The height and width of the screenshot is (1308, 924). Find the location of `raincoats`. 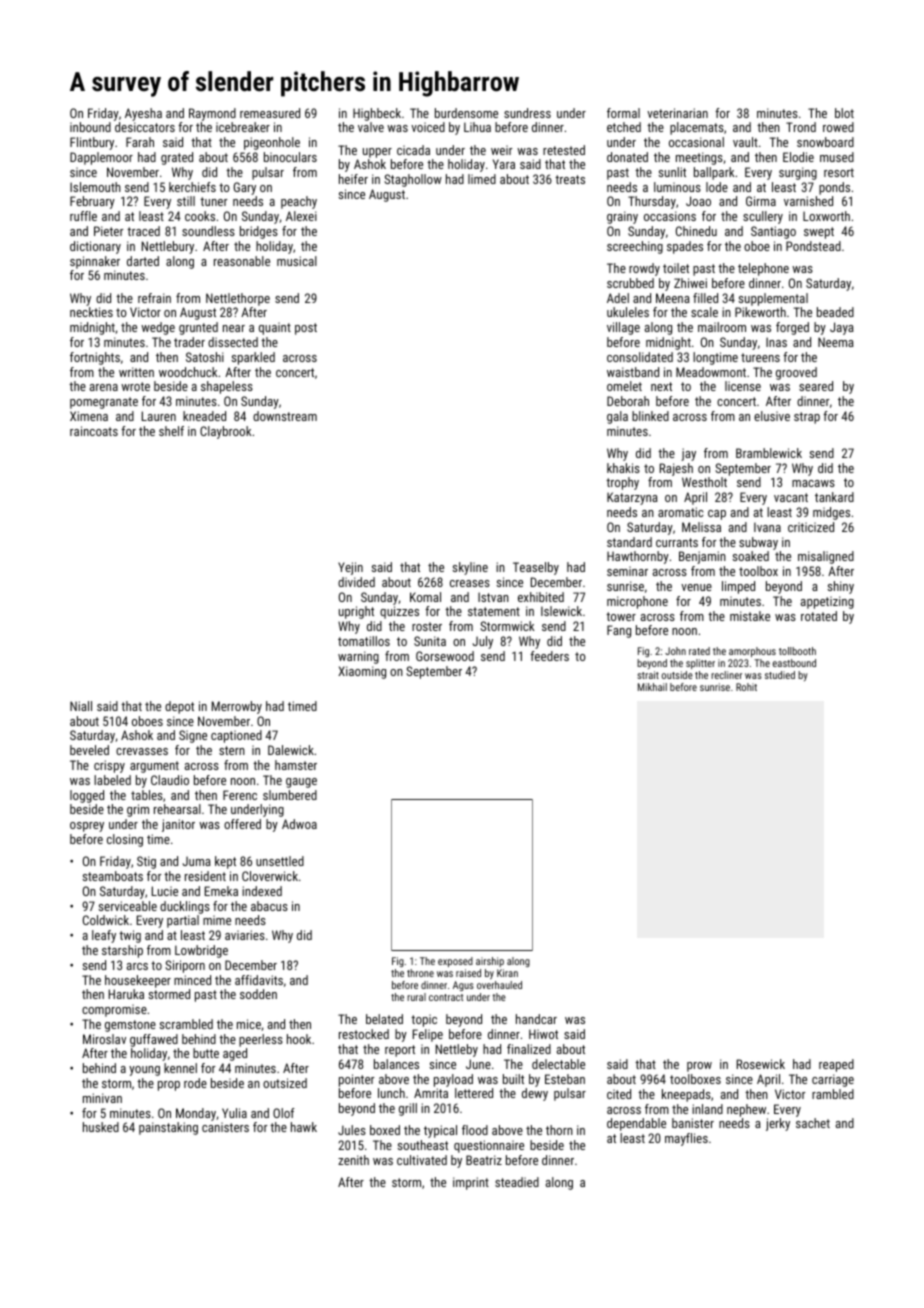

raincoats is located at coordinates (94, 431).
